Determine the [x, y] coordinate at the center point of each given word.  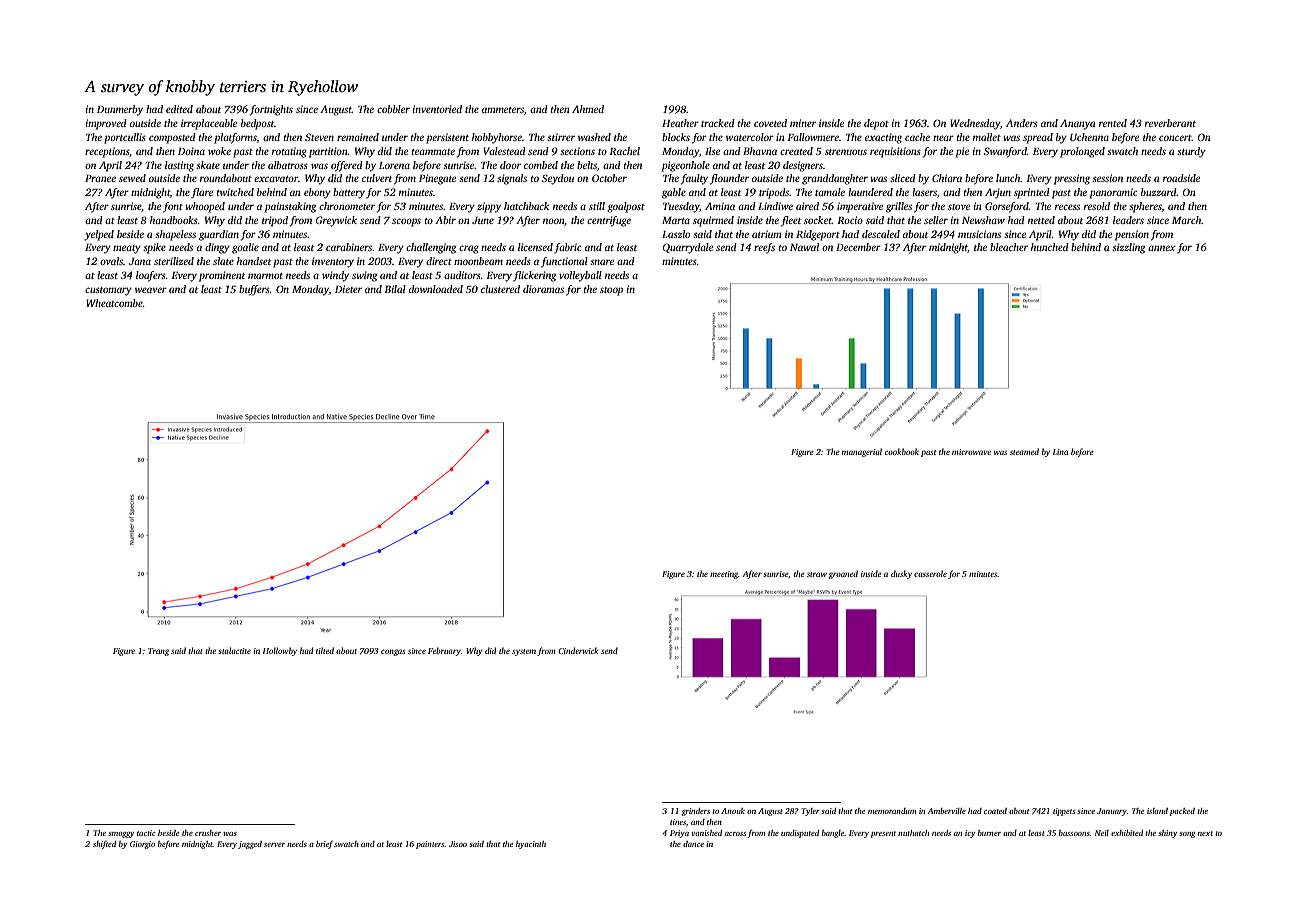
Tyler [811, 812]
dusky [901, 574]
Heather [680, 123]
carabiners [349, 247]
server [274, 845]
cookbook [902, 451]
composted [172, 138]
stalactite [234, 650]
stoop [611, 291]
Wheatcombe [114, 303]
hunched [1050, 247]
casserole [930, 573]
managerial [862, 452]
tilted [325, 650]
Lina [1060, 452]
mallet [987, 137]
